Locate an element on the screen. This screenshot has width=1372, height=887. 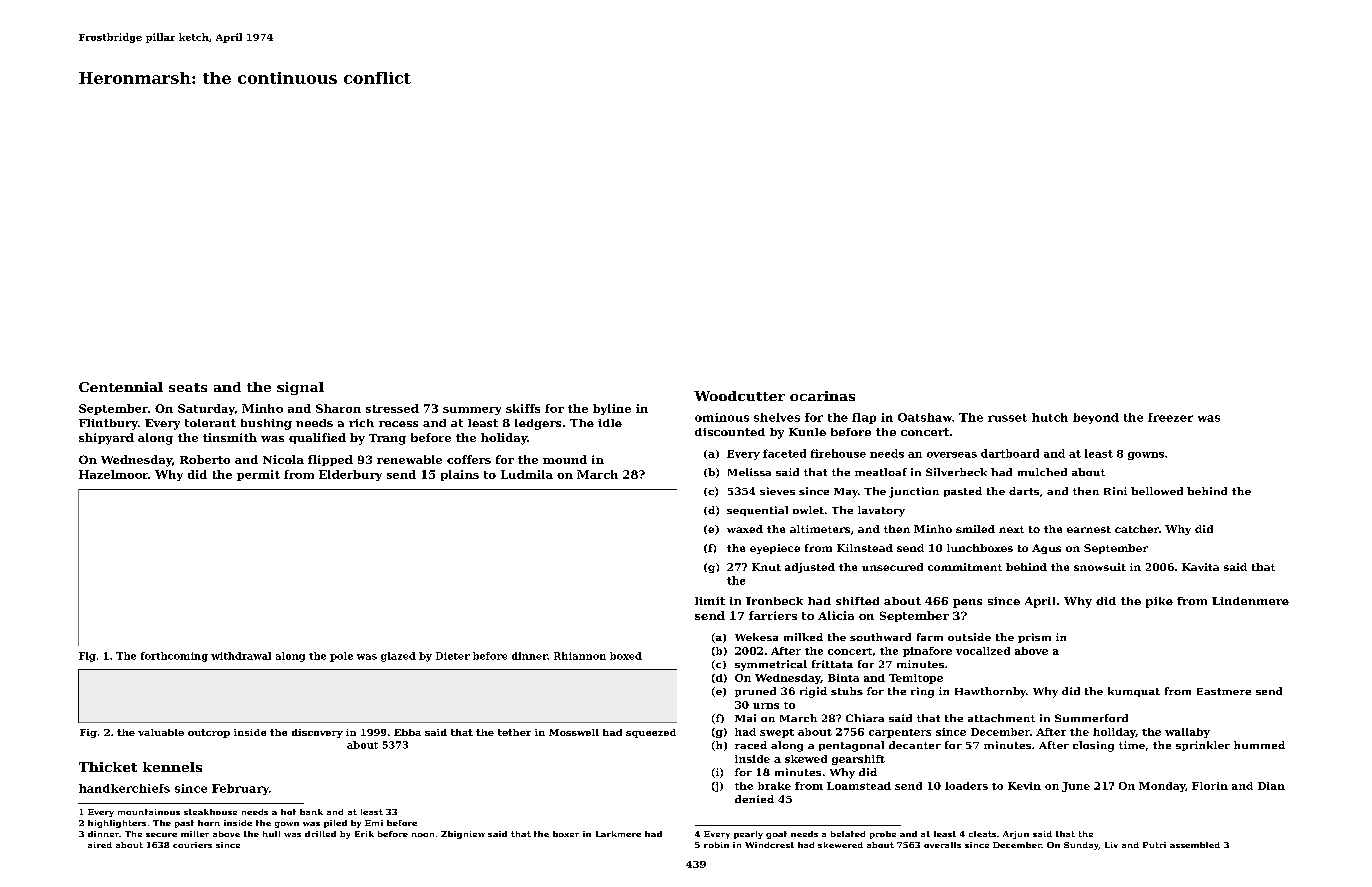
Knut is located at coordinates (766, 567).
